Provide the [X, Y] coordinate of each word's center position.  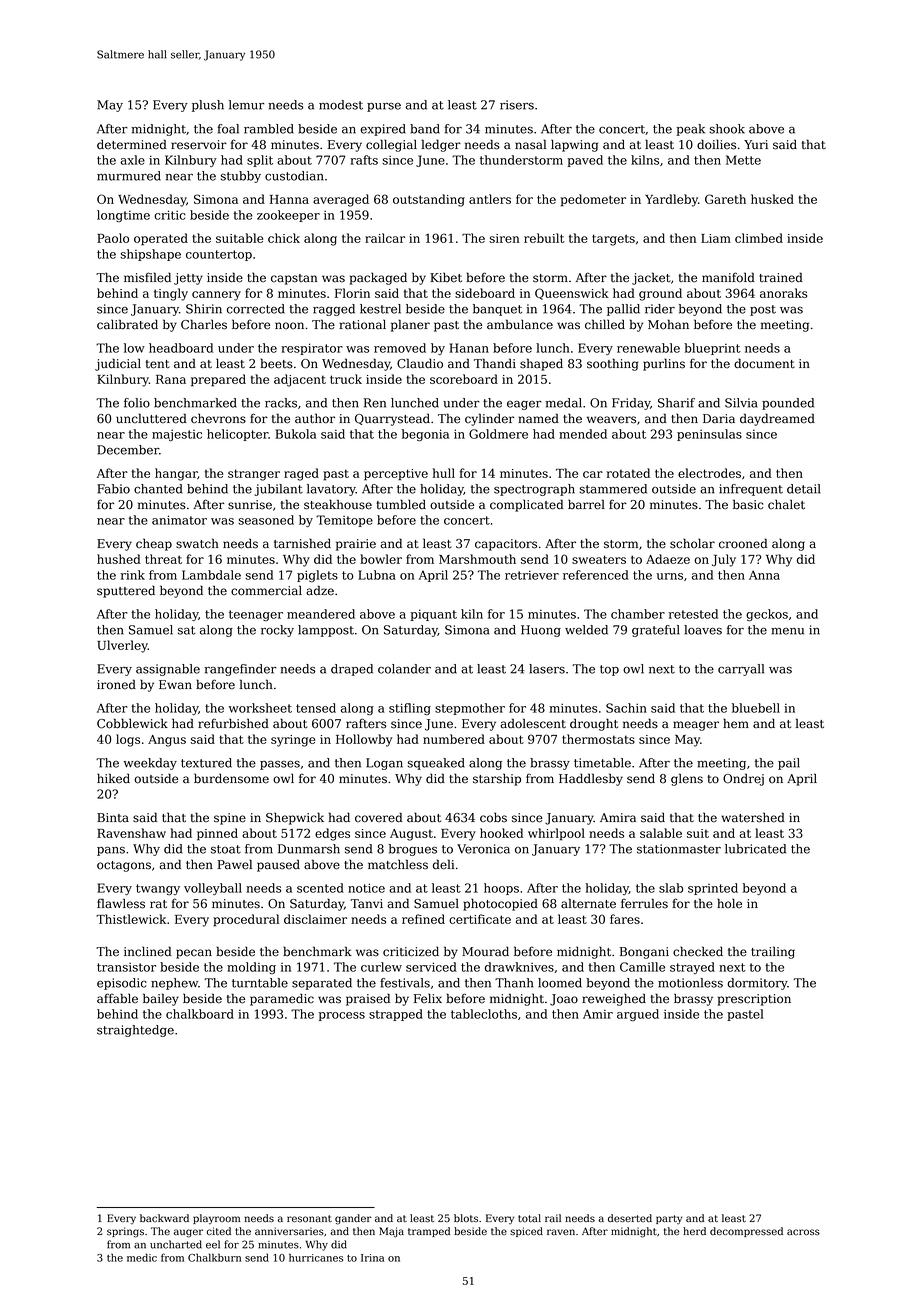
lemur [246, 105]
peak [690, 130]
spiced [526, 1232]
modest [341, 105]
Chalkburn [214, 1257]
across [803, 1232]
